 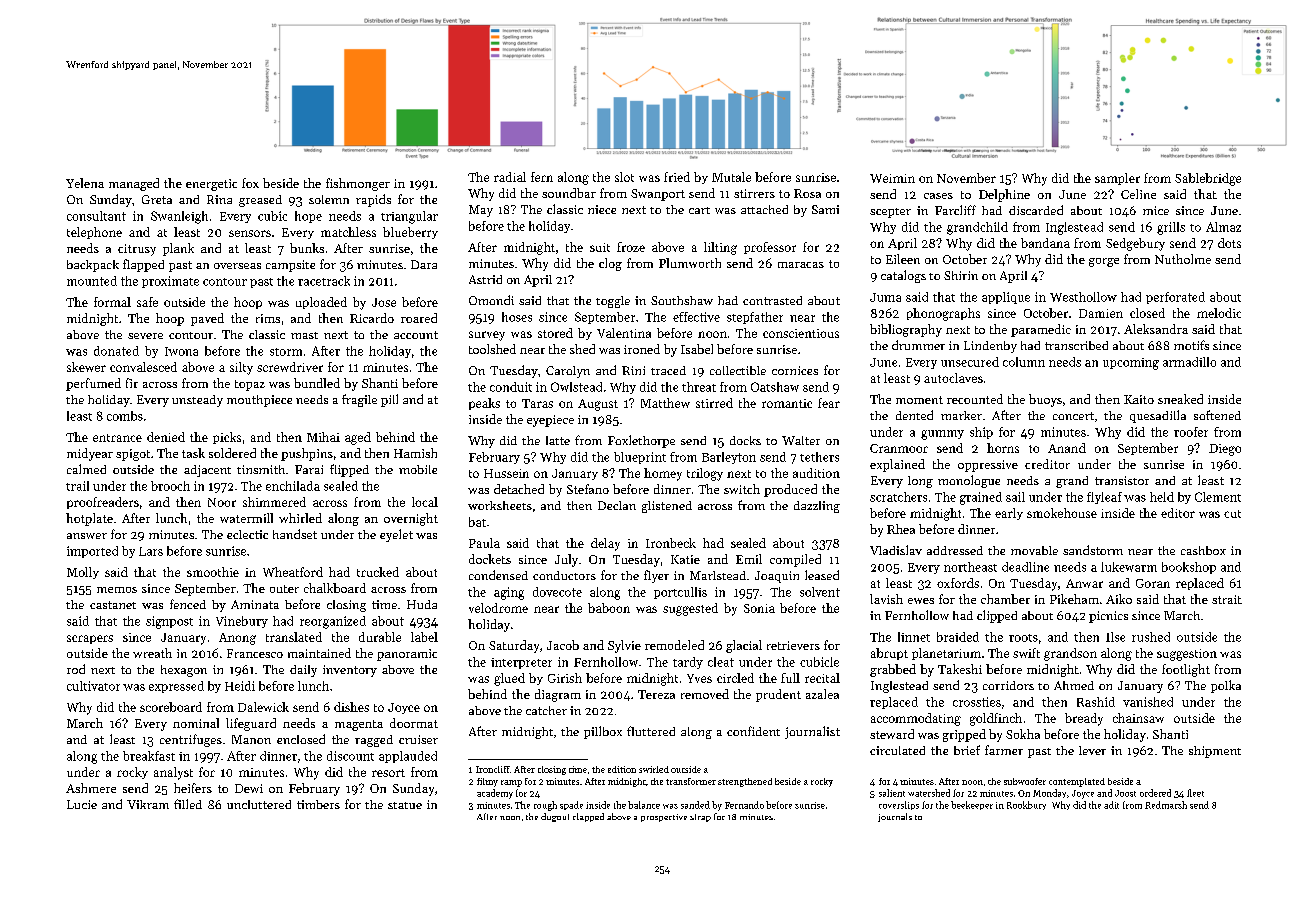 What do you see at coordinates (409, 217) in the document?
I see `triangular` at bounding box center [409, 217].
